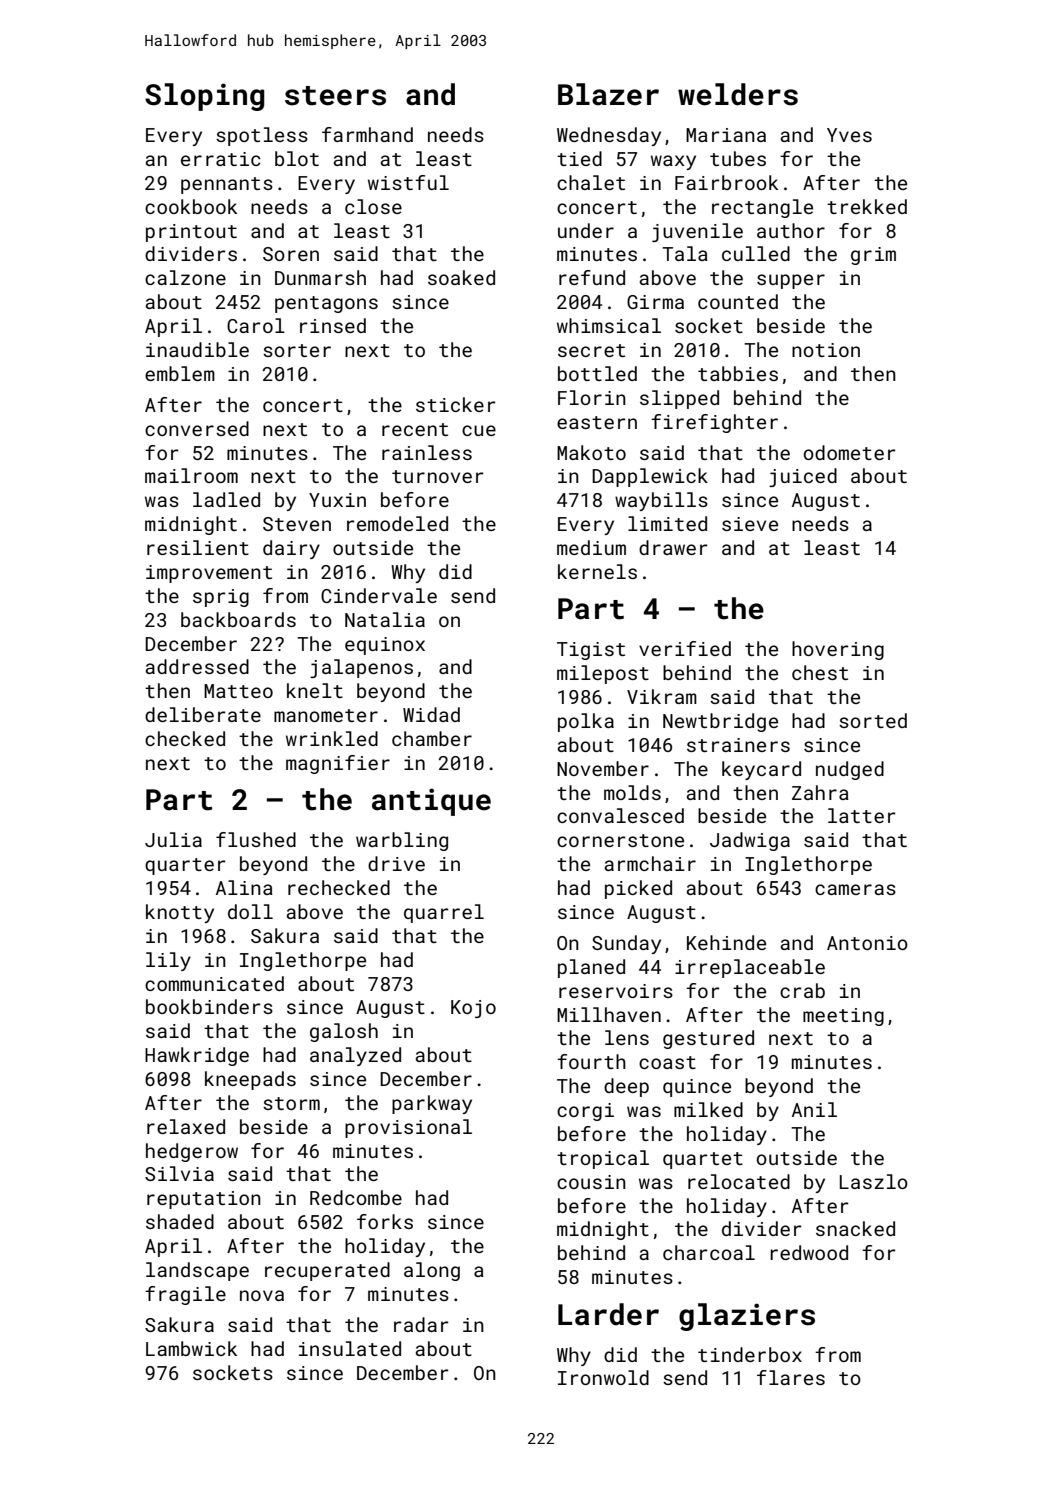 This document has height=1499, width=1055. What do you see at coordinates (191, 475) in the document?
I see `mailroom` at bounding box center [191, 475].
